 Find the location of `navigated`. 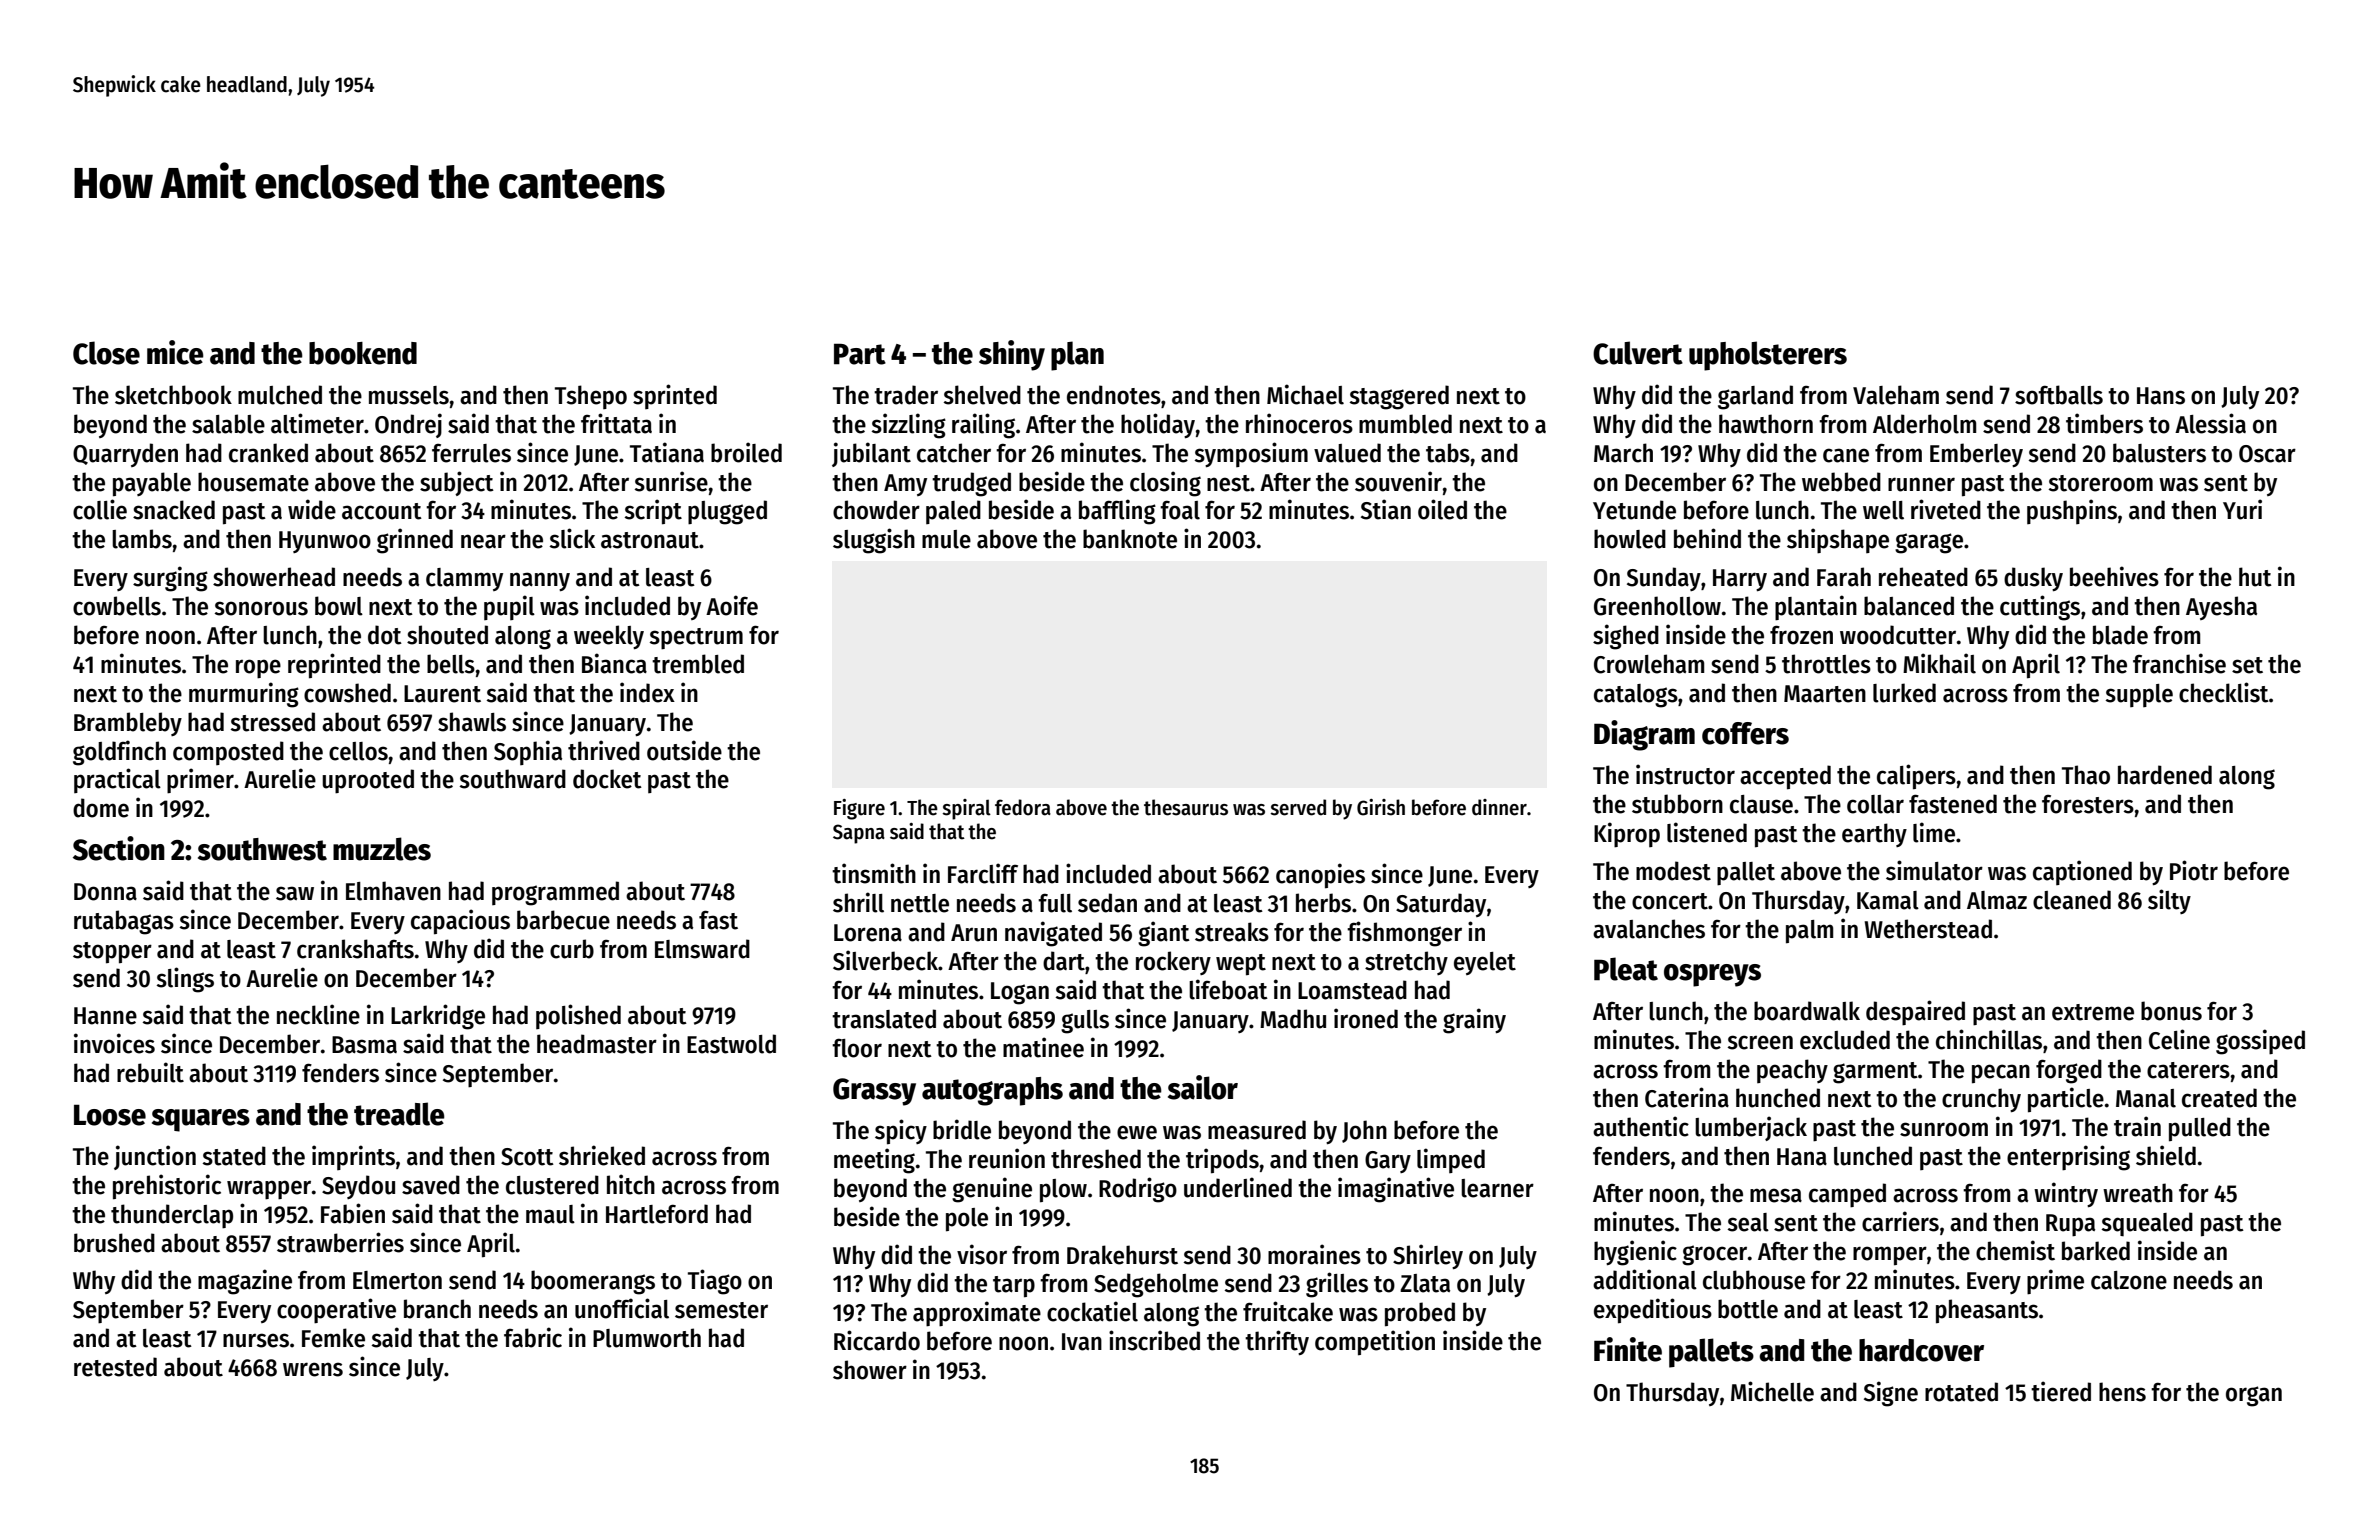

navigated is located at coordinates (1053, 934).
